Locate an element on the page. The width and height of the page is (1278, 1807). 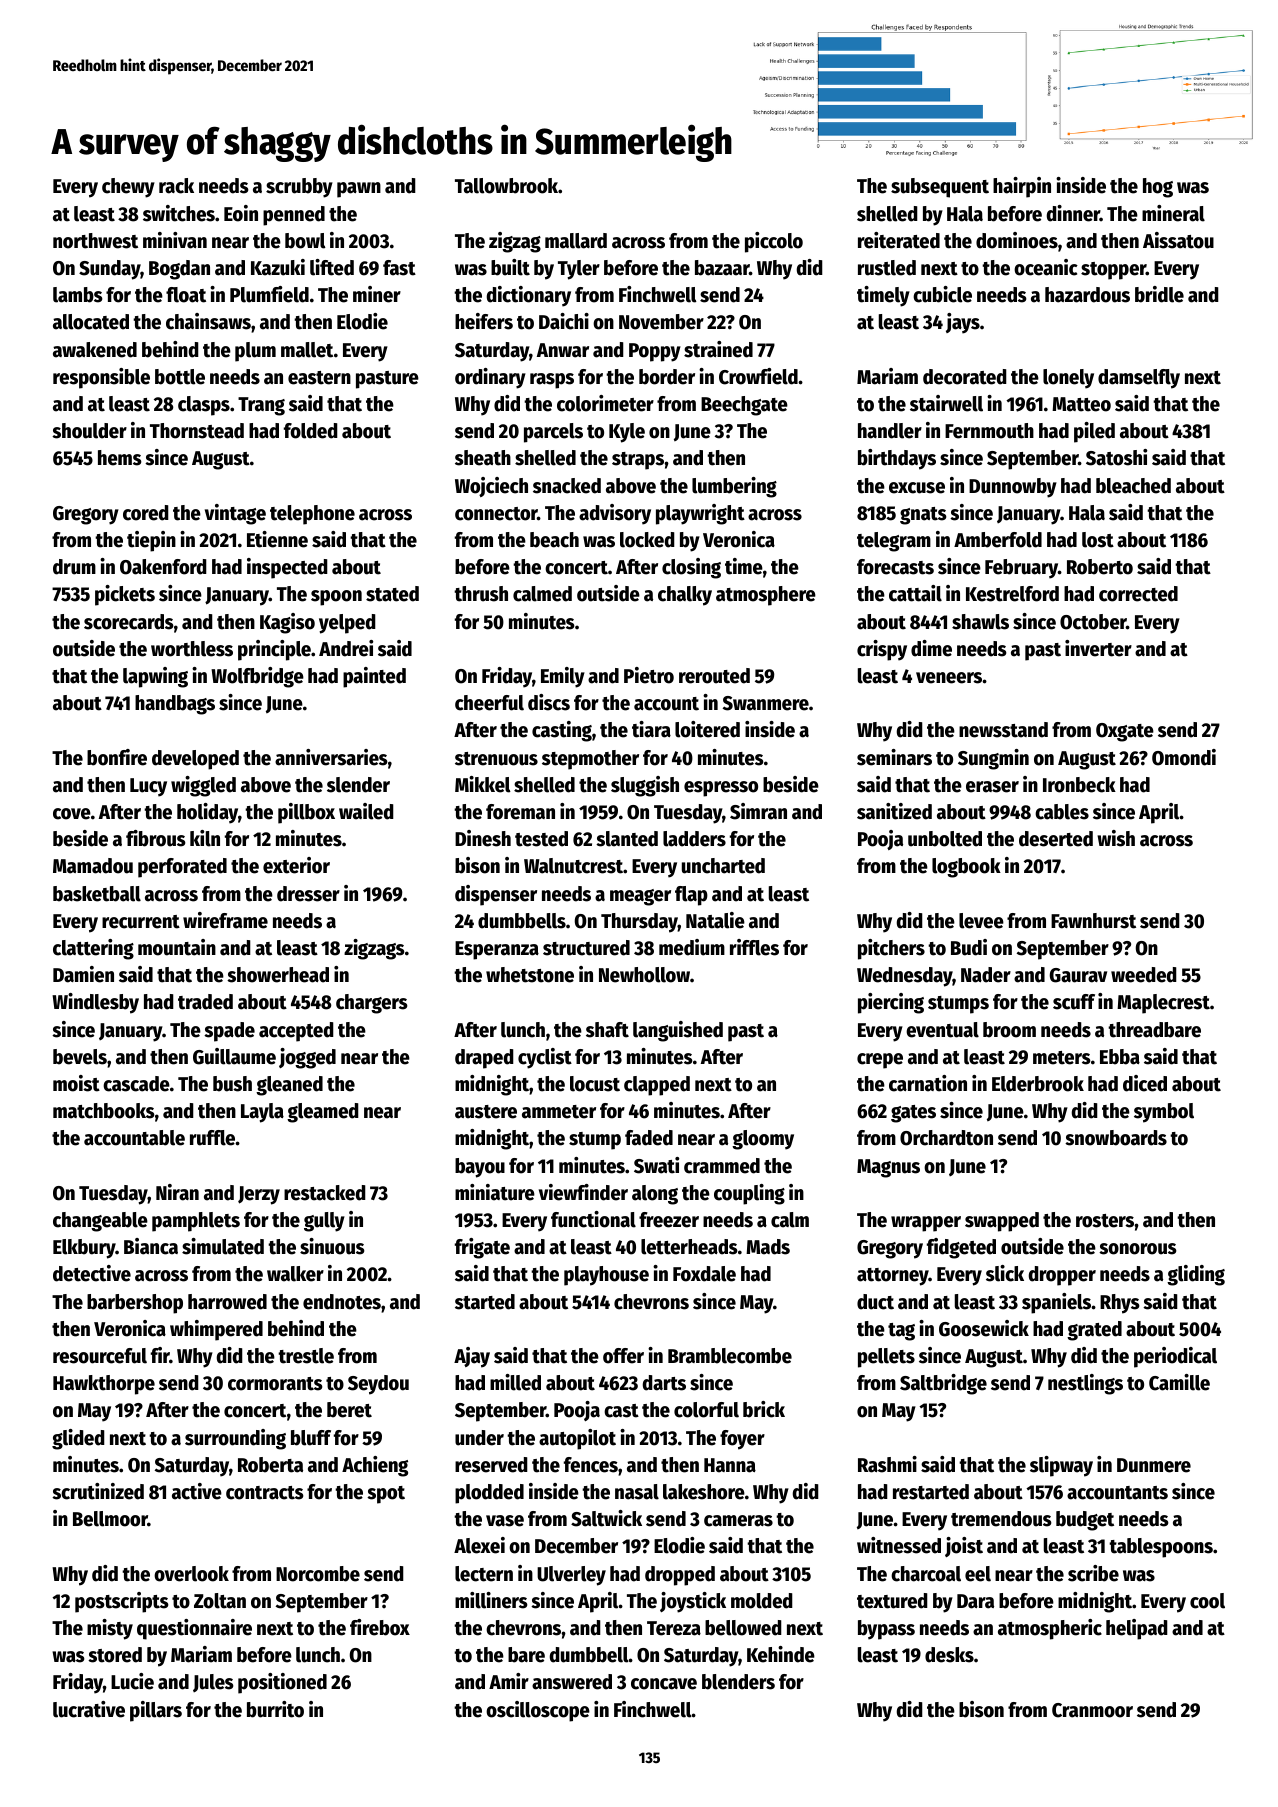
Cranmoor is located at coordinates (1092, 1710).
